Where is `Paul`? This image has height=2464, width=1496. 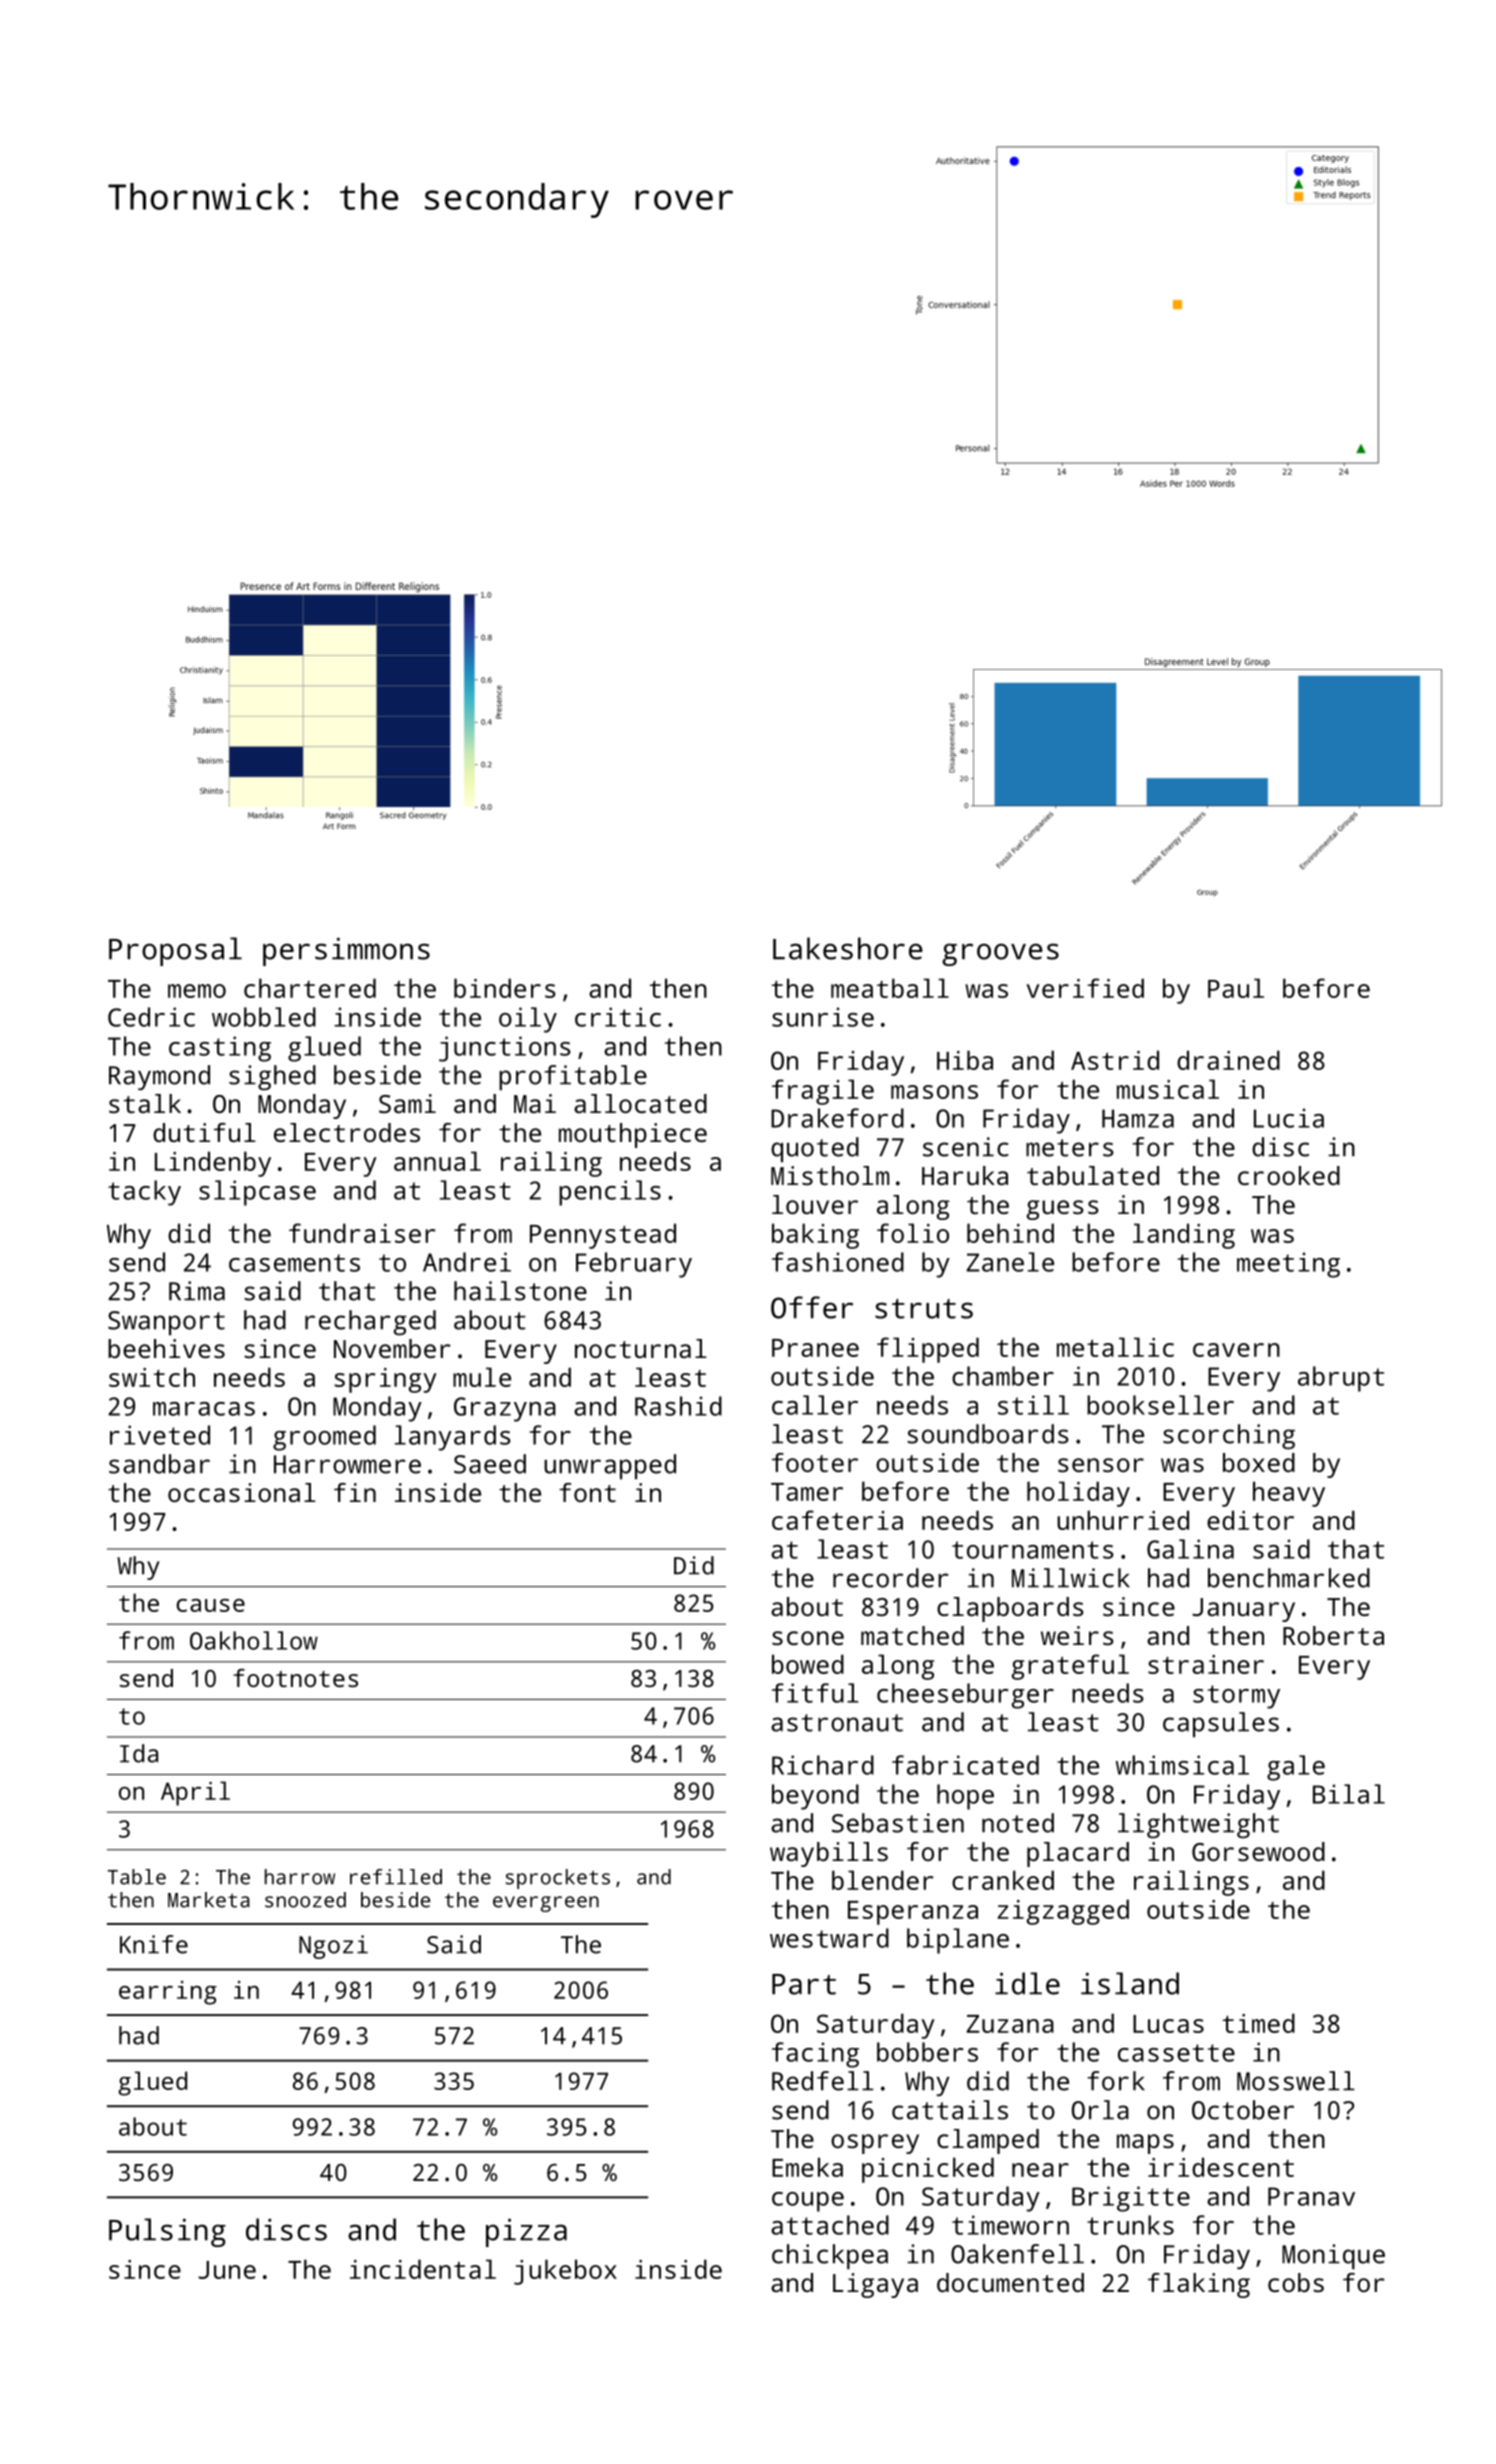 Paul is located at coordinates (1236, 988).
